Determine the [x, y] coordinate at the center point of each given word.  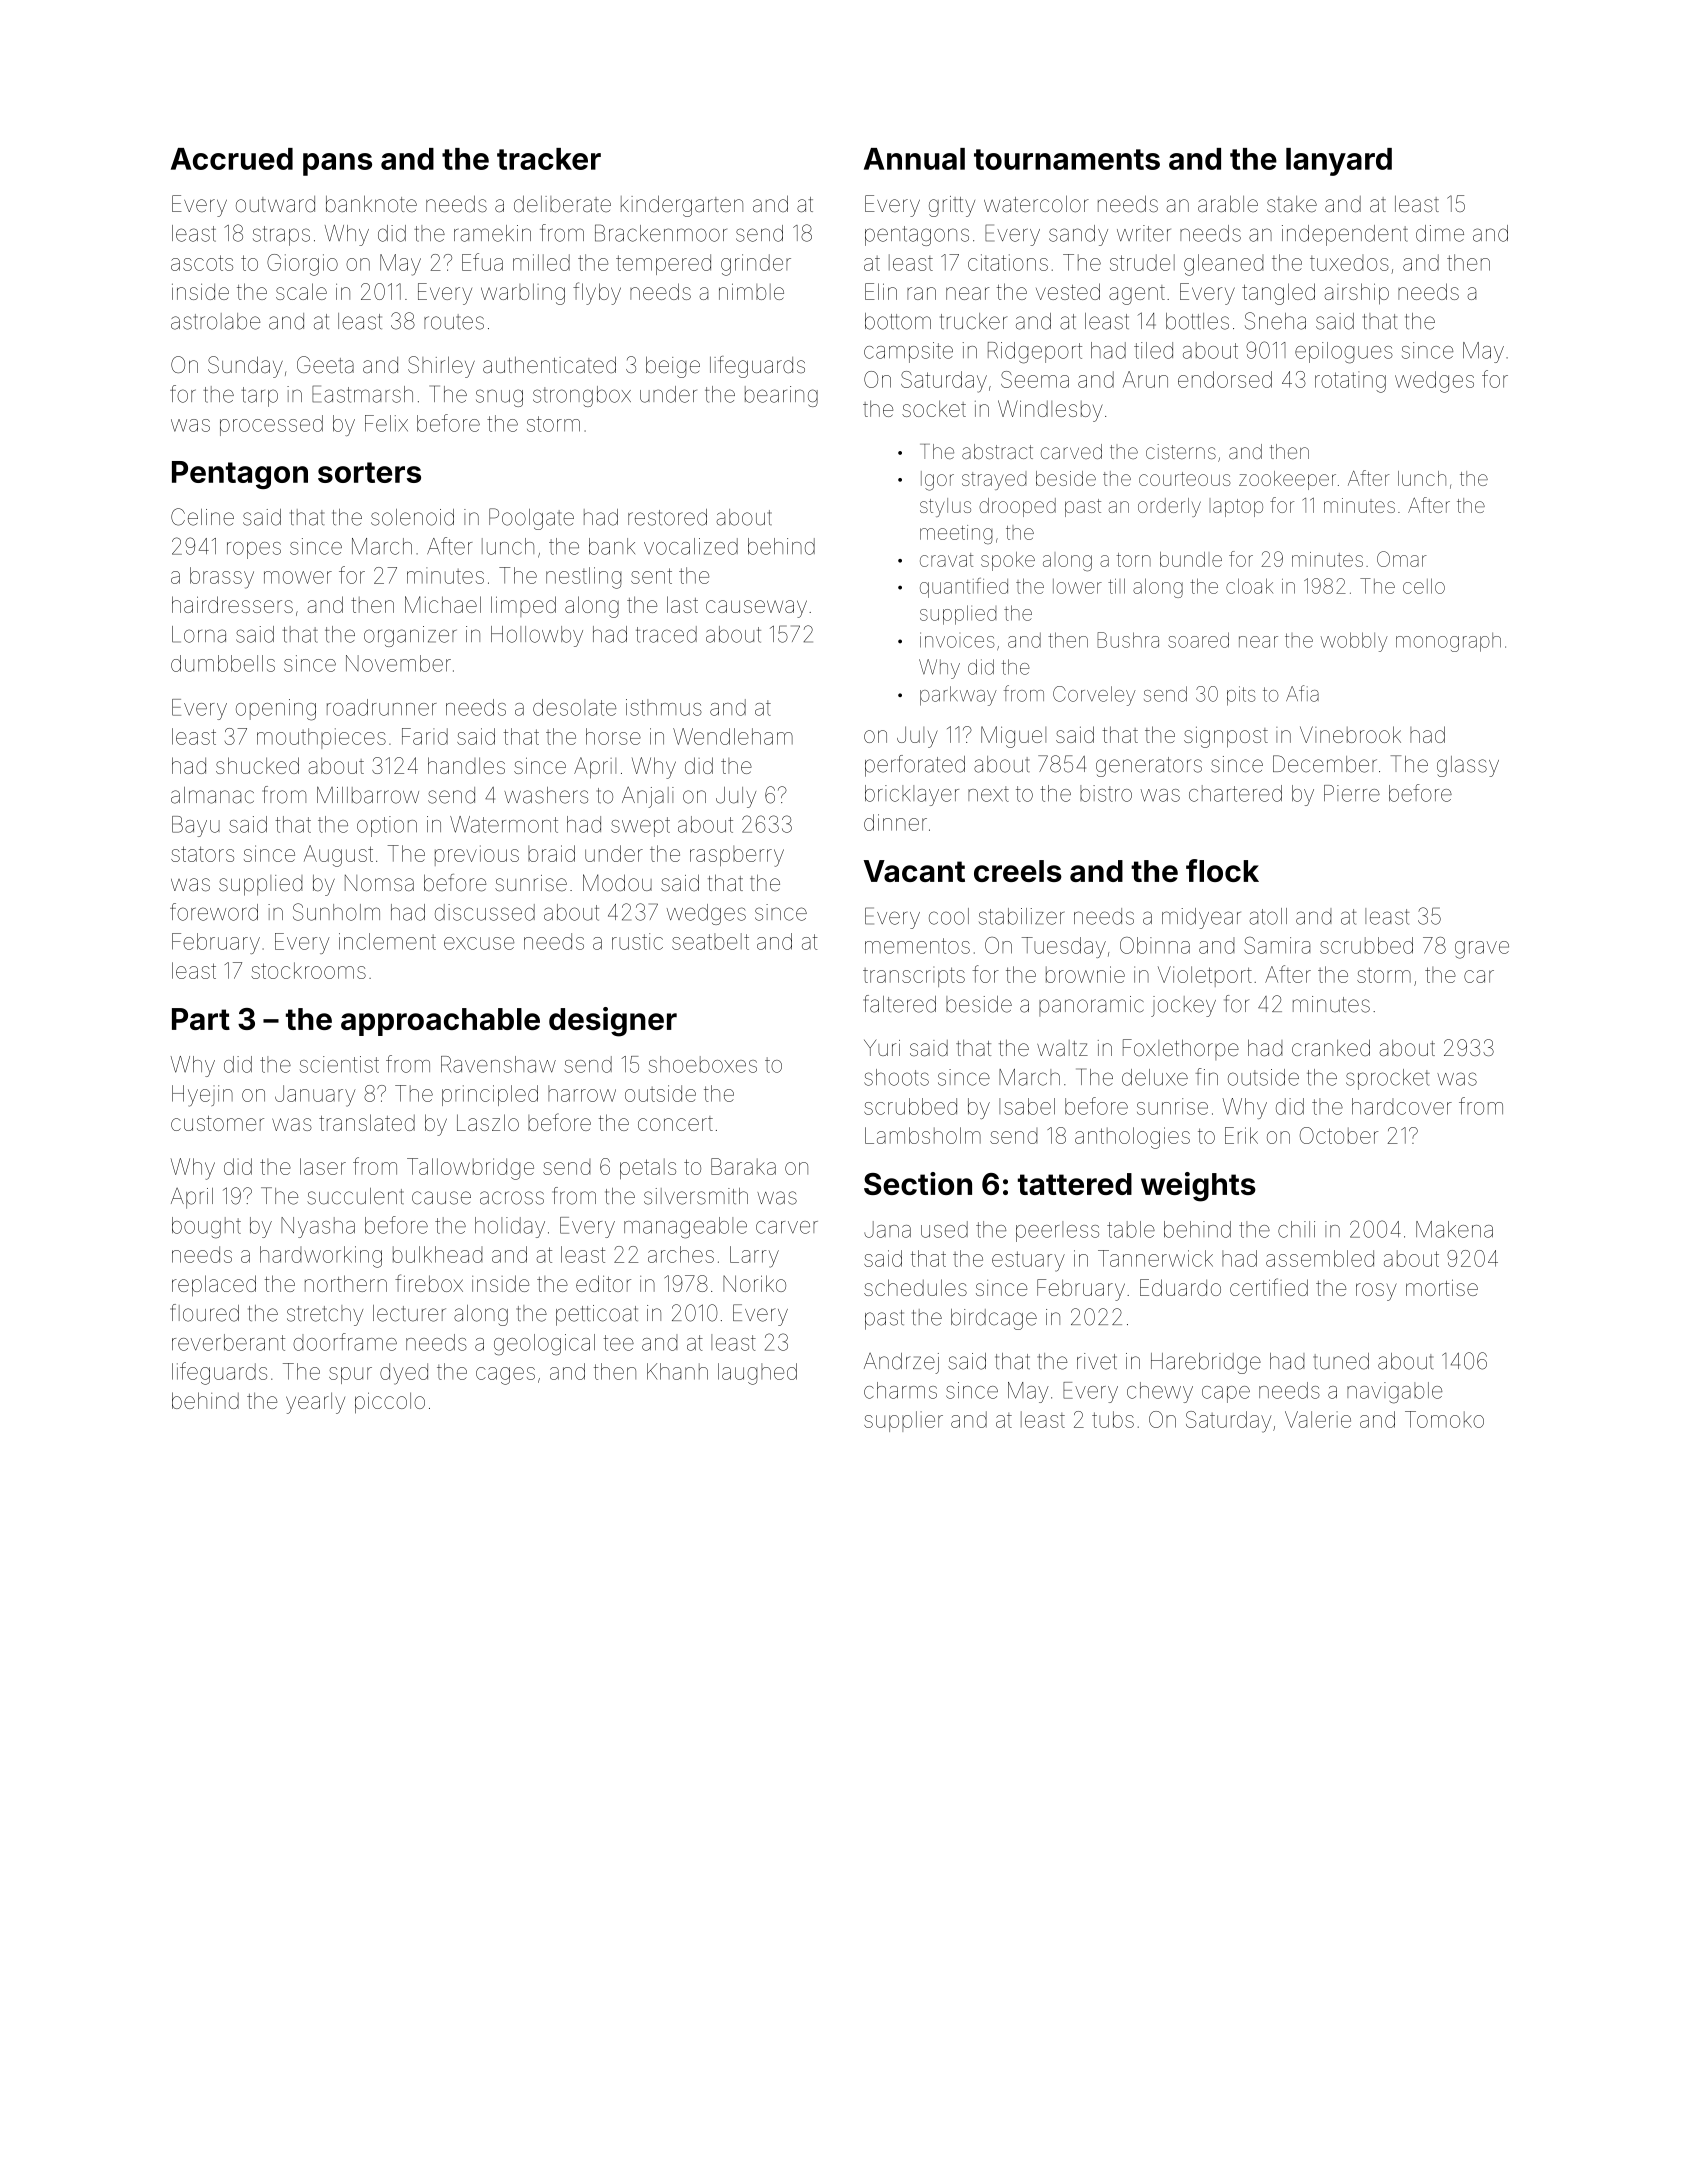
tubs [1113, 1419]
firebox [429, 1283]
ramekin [492, 233]
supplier [903, 1421]
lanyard [1339, 162]
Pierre [1352, 793]
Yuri [882, 1047]
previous [477, 855]
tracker [549, 159]
